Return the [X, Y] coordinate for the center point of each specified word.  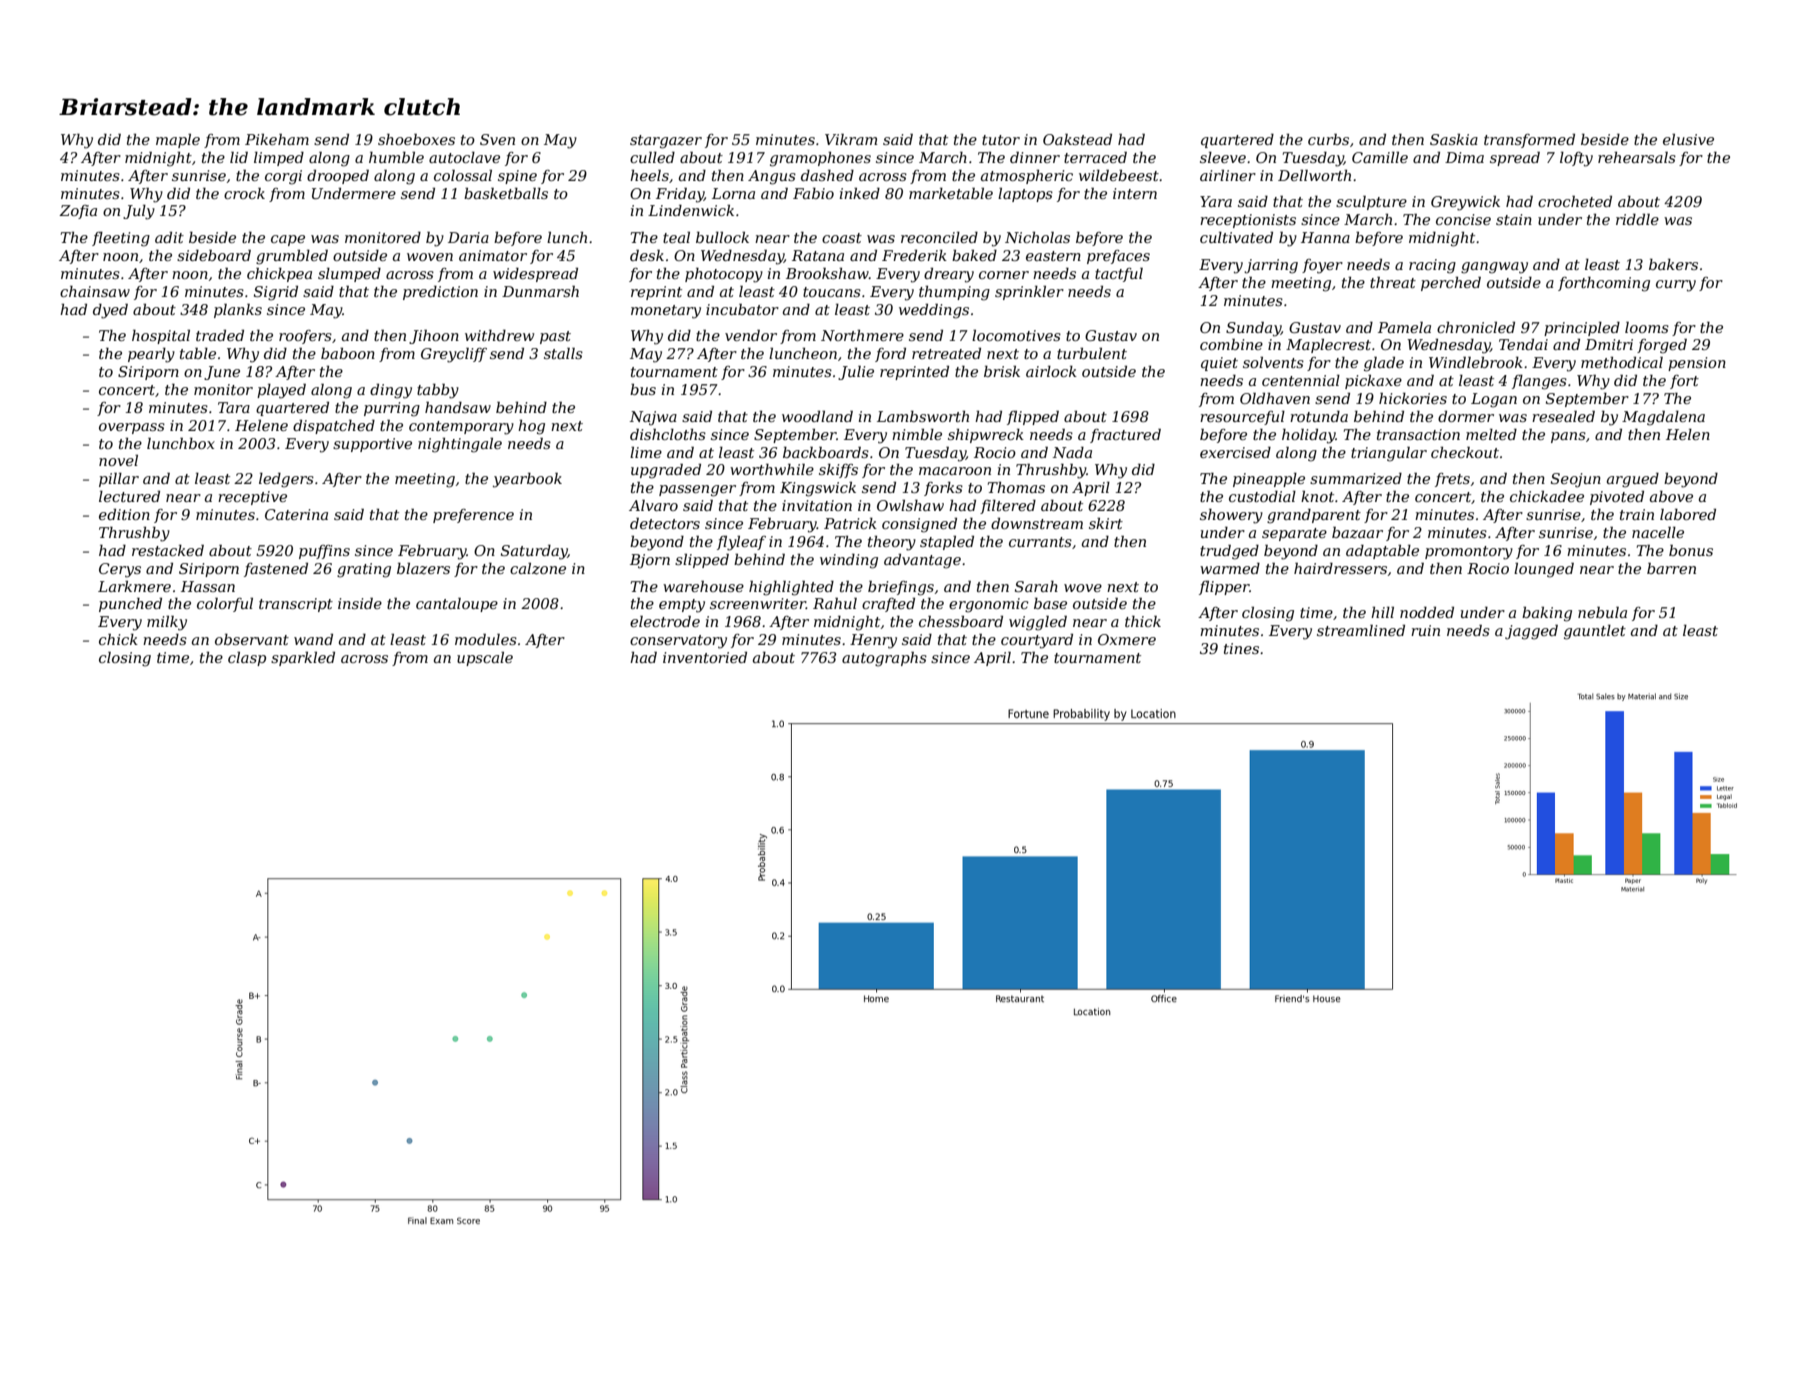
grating [364, 570]
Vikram [851, 139]
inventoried [705, 657]
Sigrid [276, 293]
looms [1647, 327]
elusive [1688, 139]
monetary [666, 312]
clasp [247, 659]
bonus [1691, 550]
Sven [497, 139]
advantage [922, 561]
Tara [234, 407]
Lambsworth [923, 416]
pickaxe [1373, 382]
